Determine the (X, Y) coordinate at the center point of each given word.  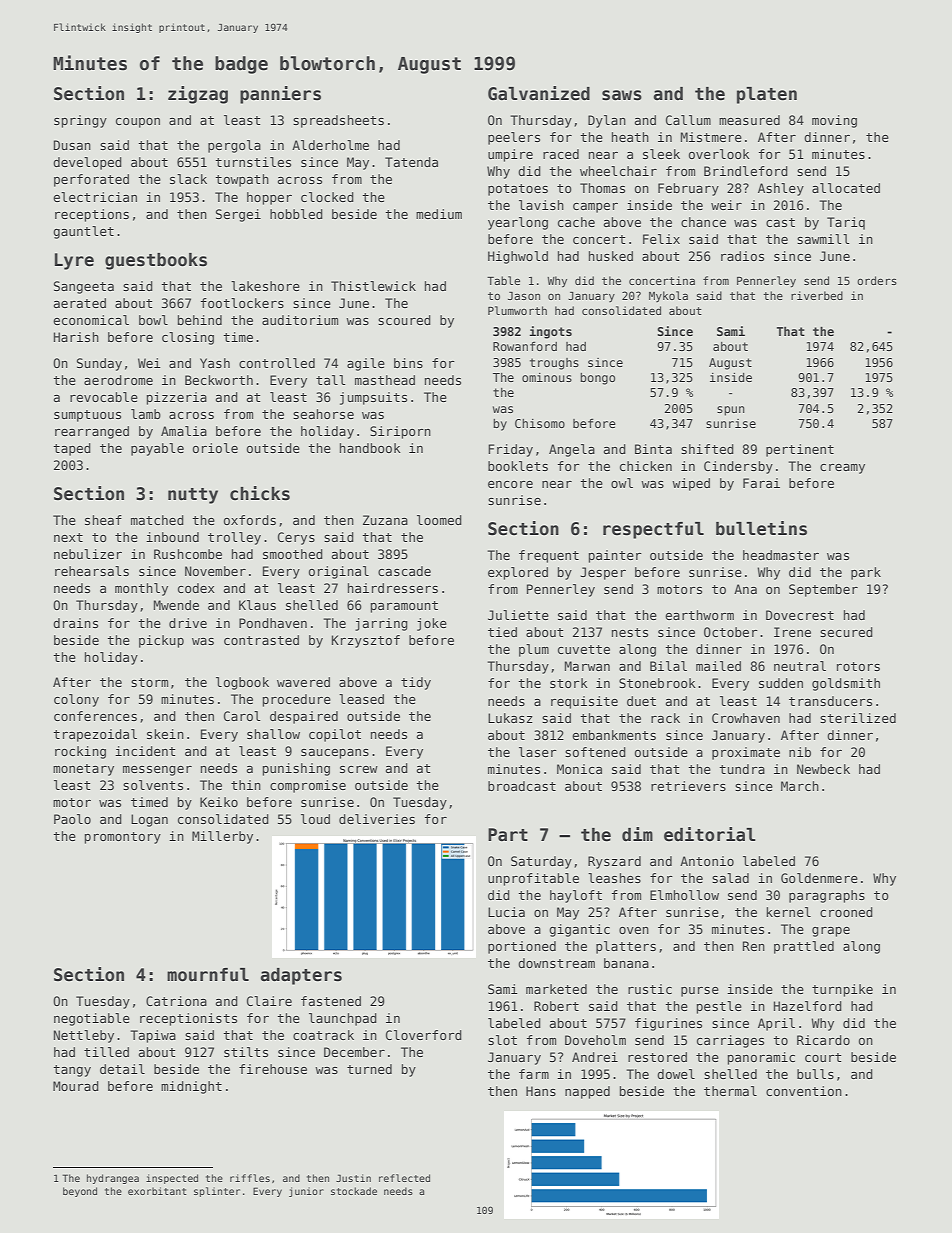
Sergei (238, 215)
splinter (217, 1192)
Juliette (518, 615)
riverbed (817, 295)
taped (72, 449)
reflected (404, 1178)
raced (561, 154)
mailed (718, 666)
